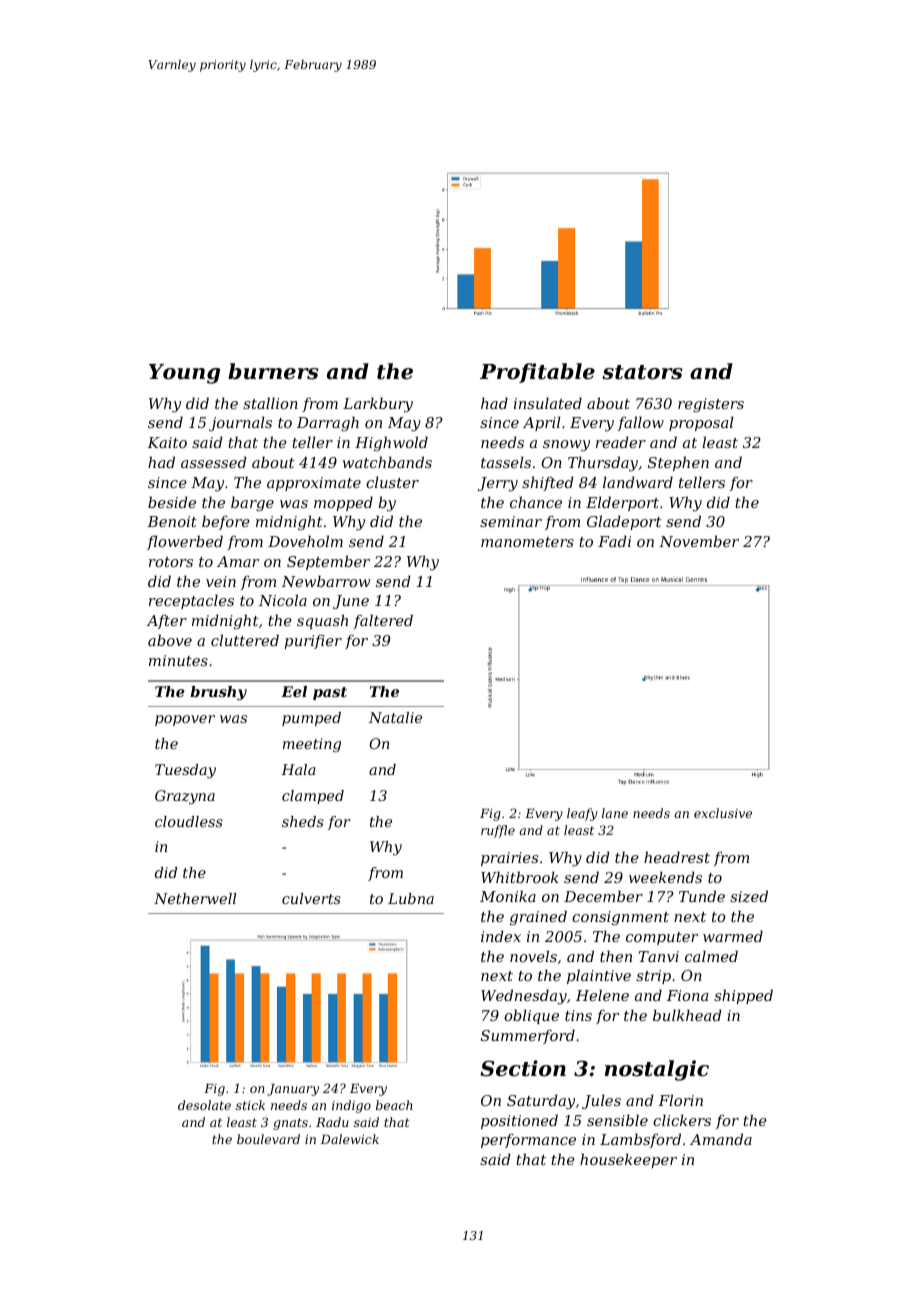 The image size is (924, 1311). Describe the element at coordinates (349, 1139) in the image. I see `Dalewick` at that location.
